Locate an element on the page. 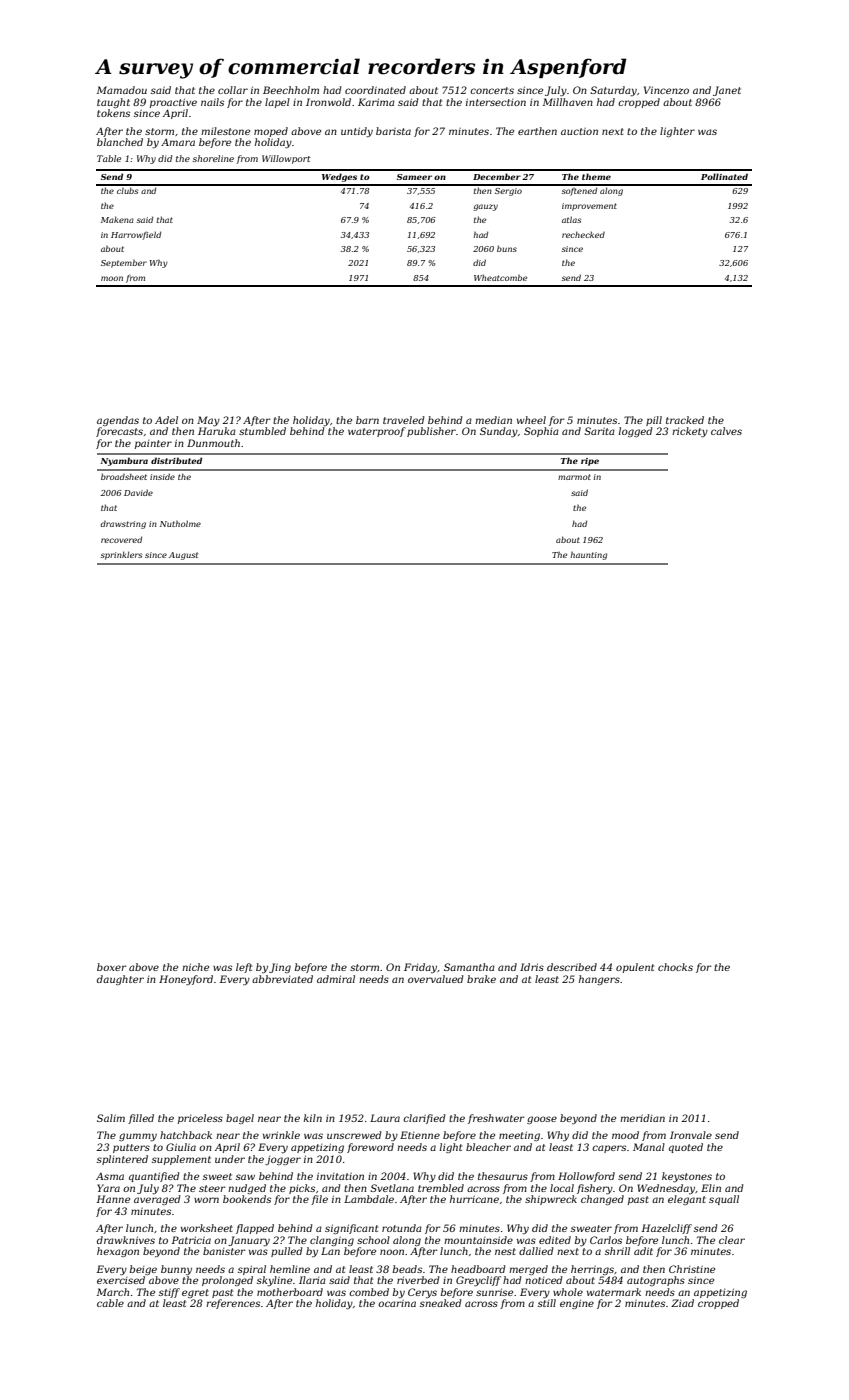 The image size is (849, 1400). sprinklers is located at coordinates (121, 555).
